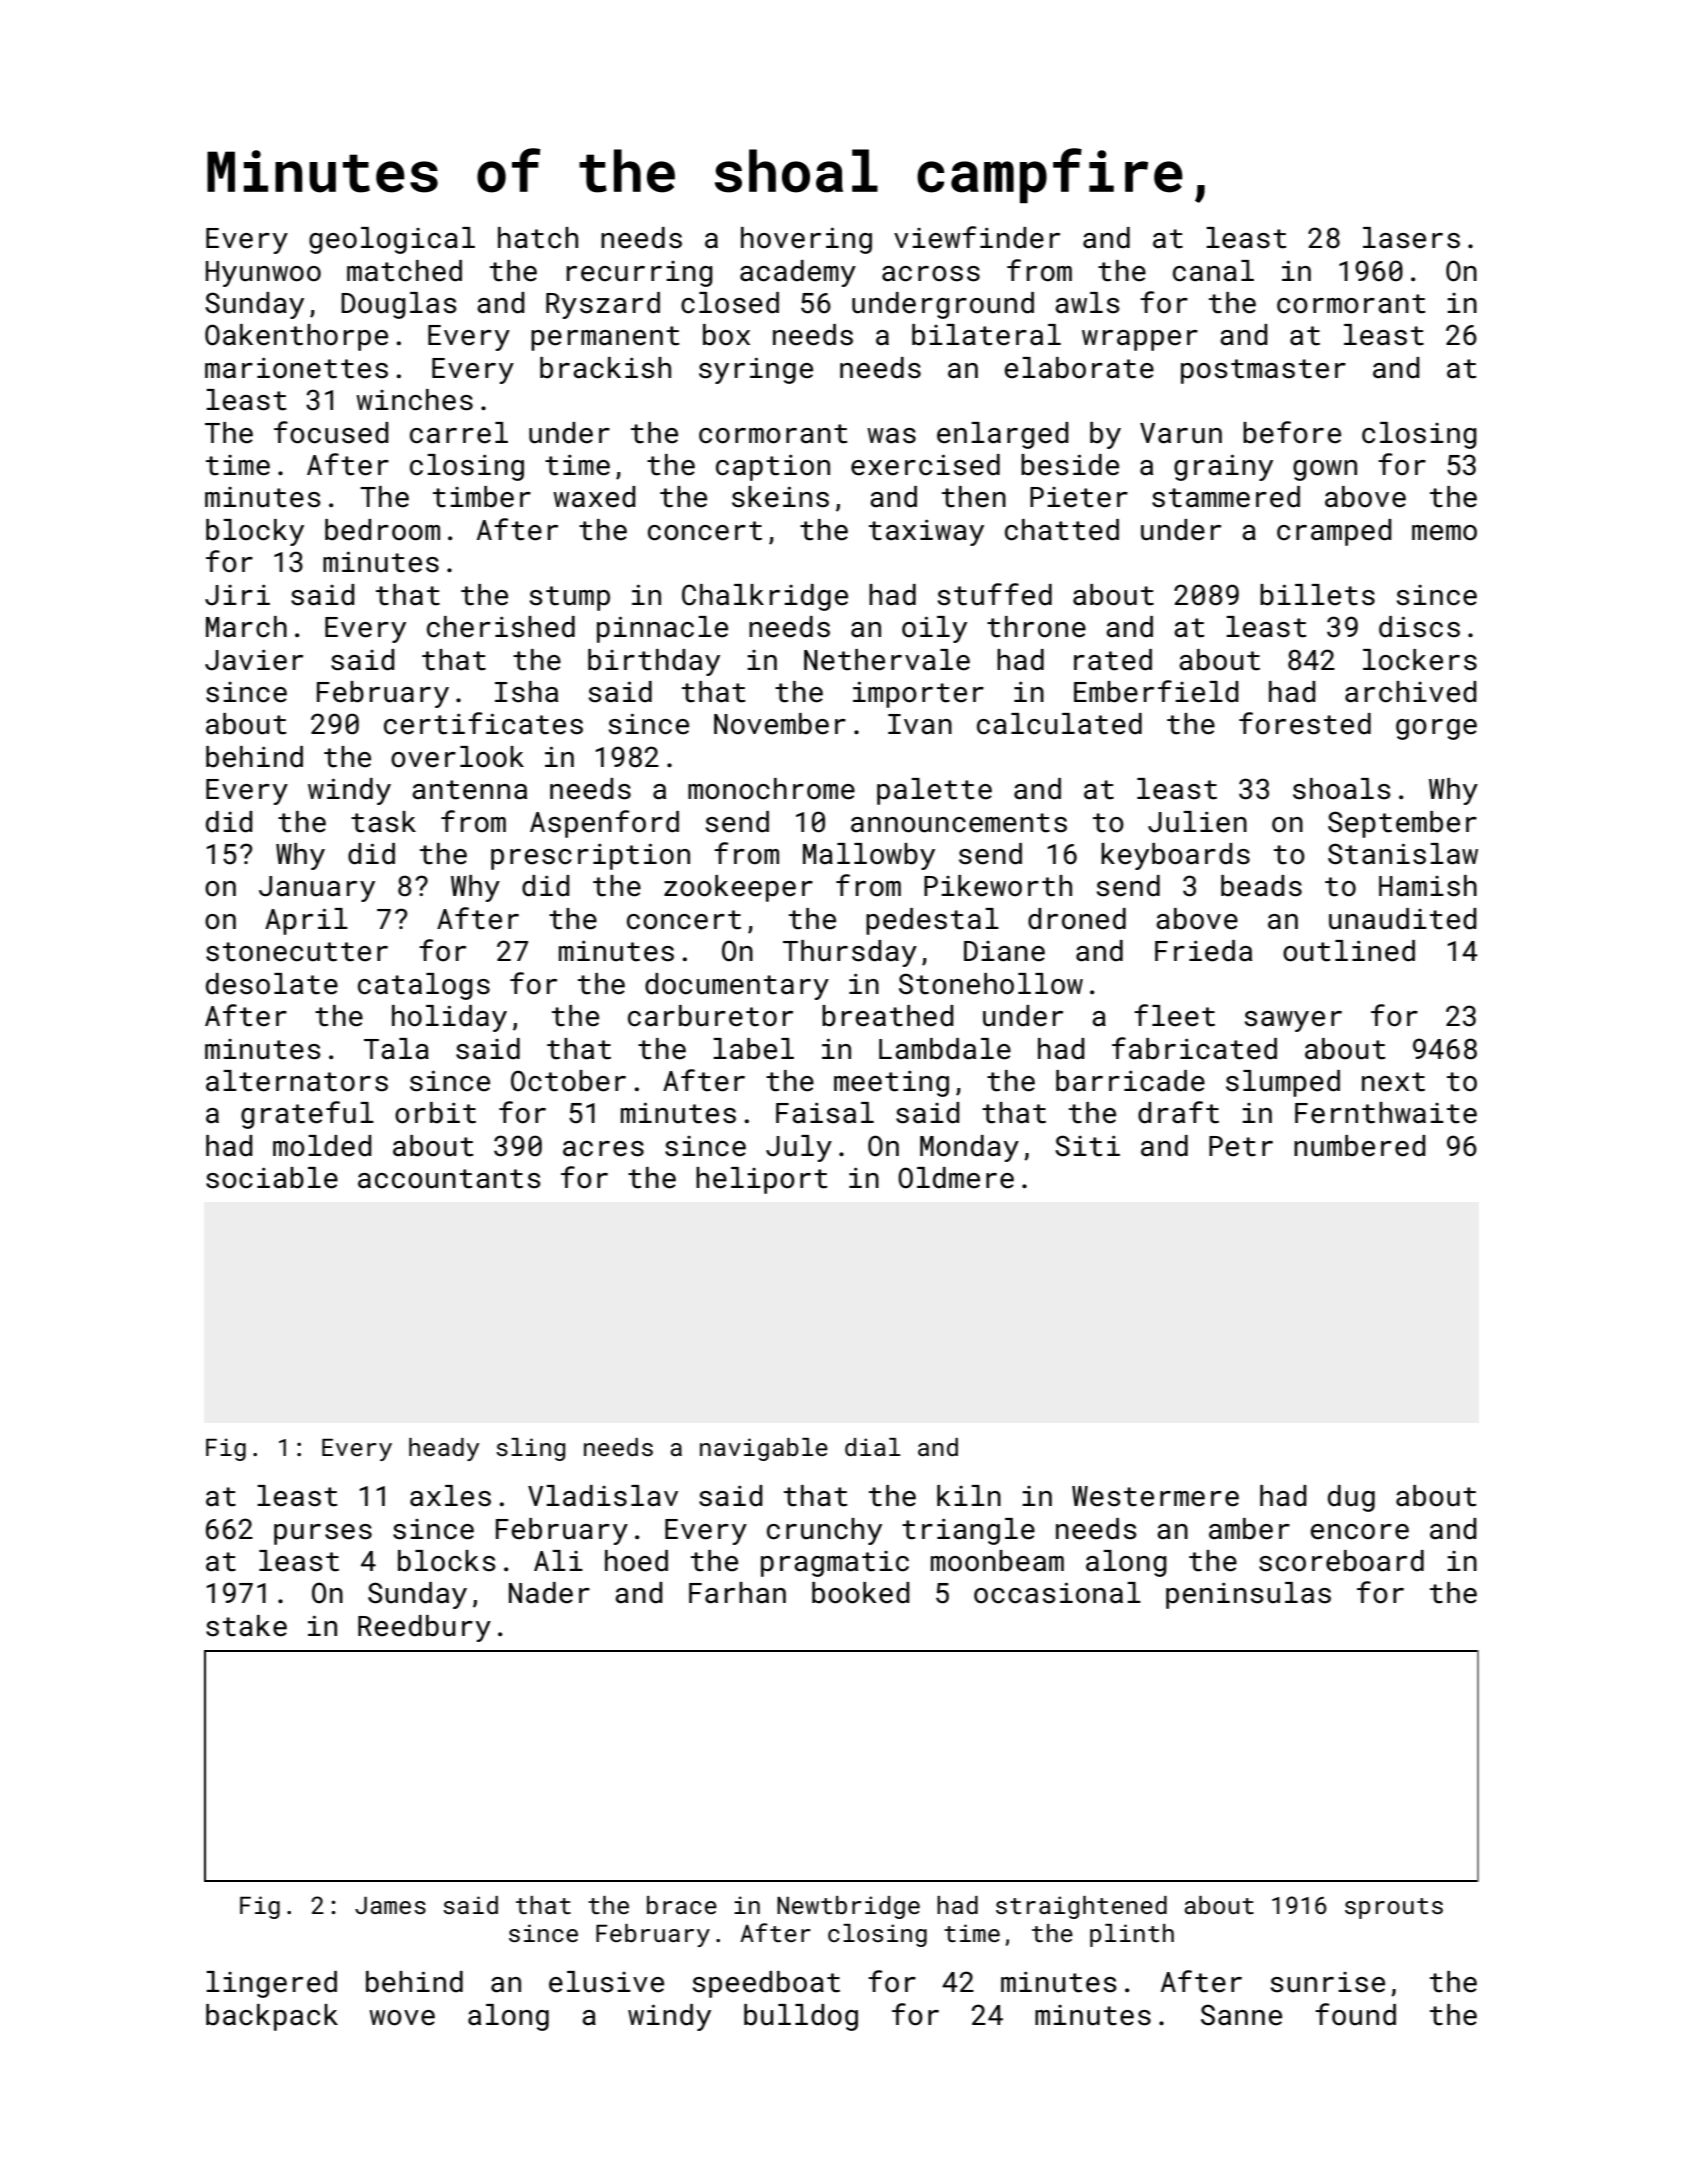 This screenshot has height=2178, width=1683. I want to click on viewfinder, so click(977, 237).
